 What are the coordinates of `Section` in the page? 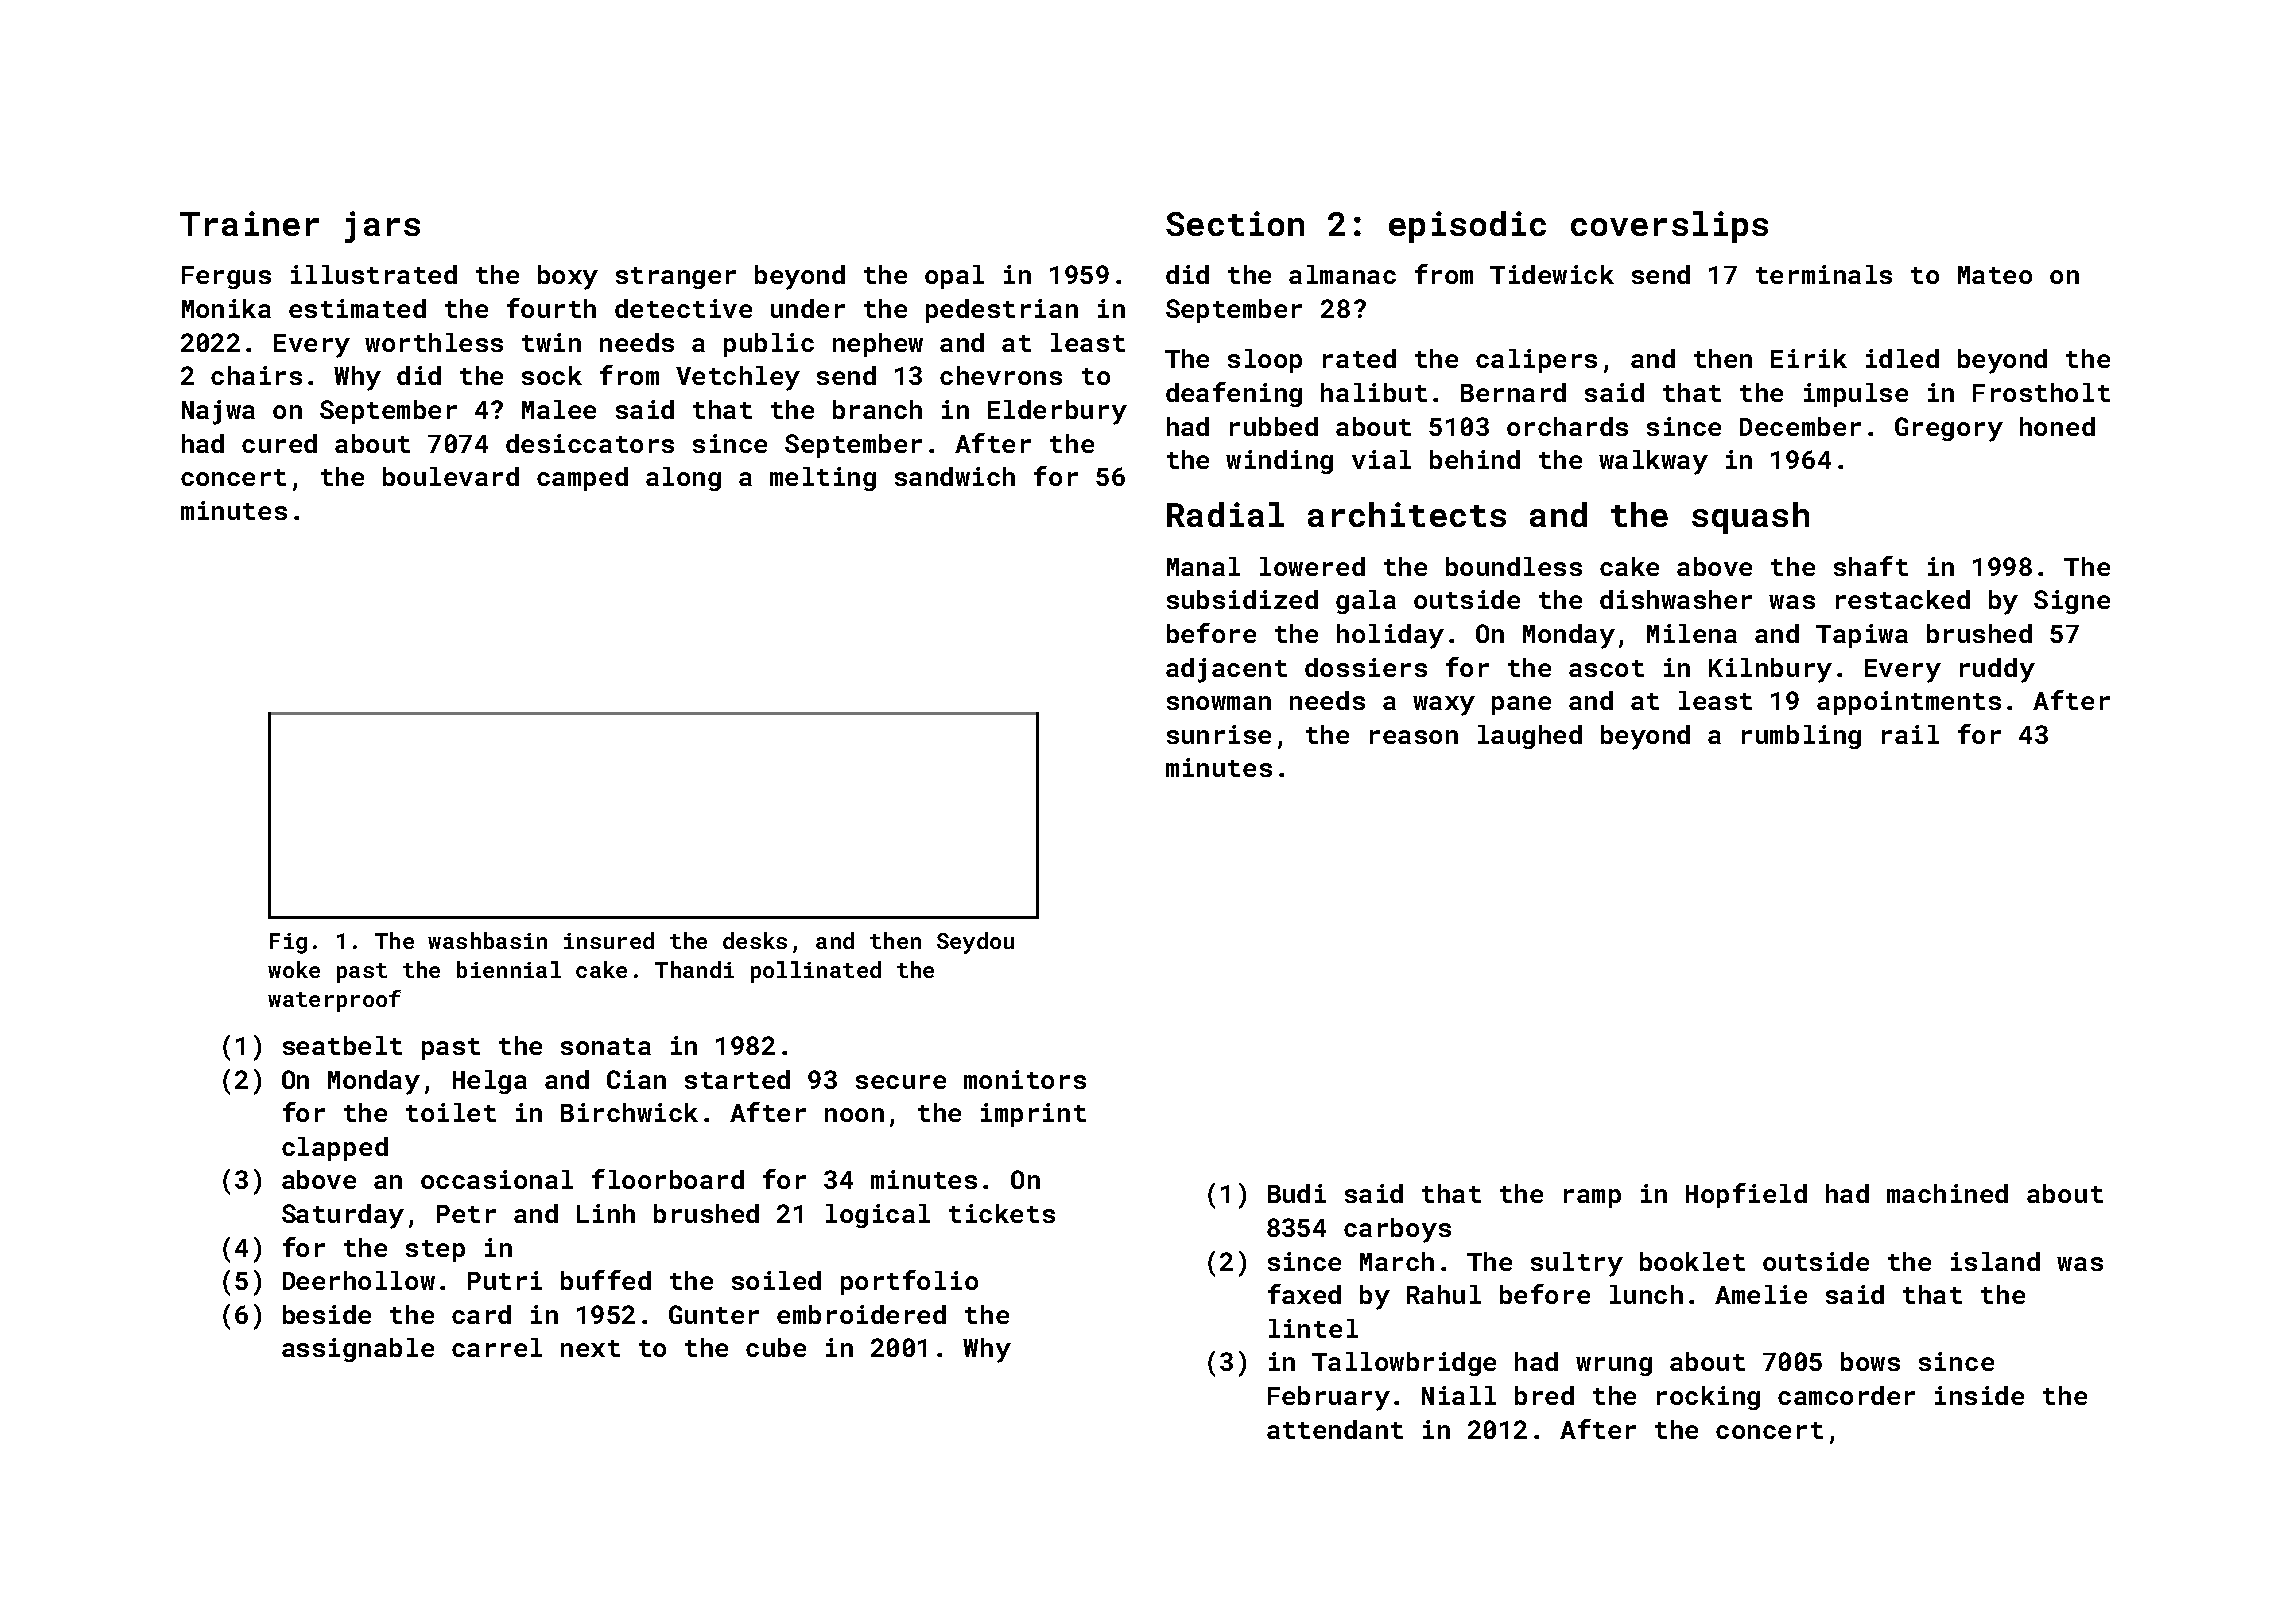 It's located at (1235, 223).
